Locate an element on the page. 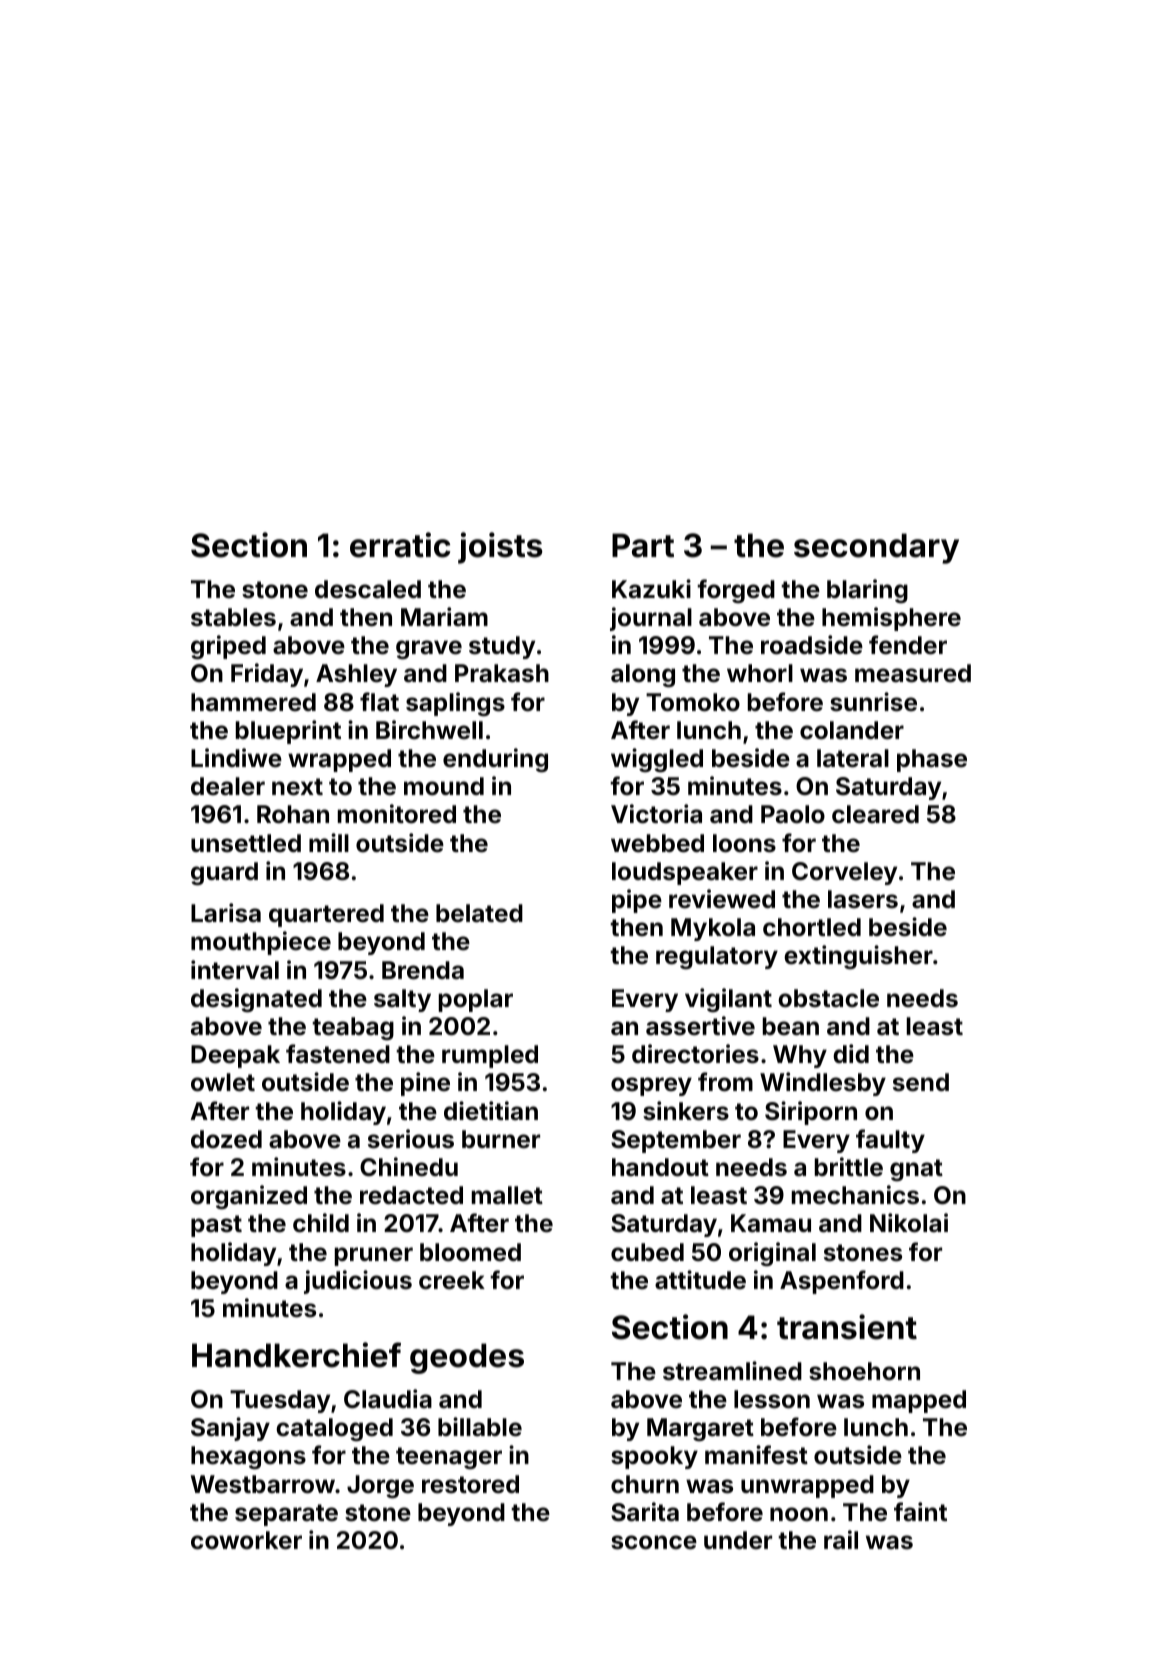 This page has height=1654, width=1165. mapped is located at coordinates (919, 1401).
